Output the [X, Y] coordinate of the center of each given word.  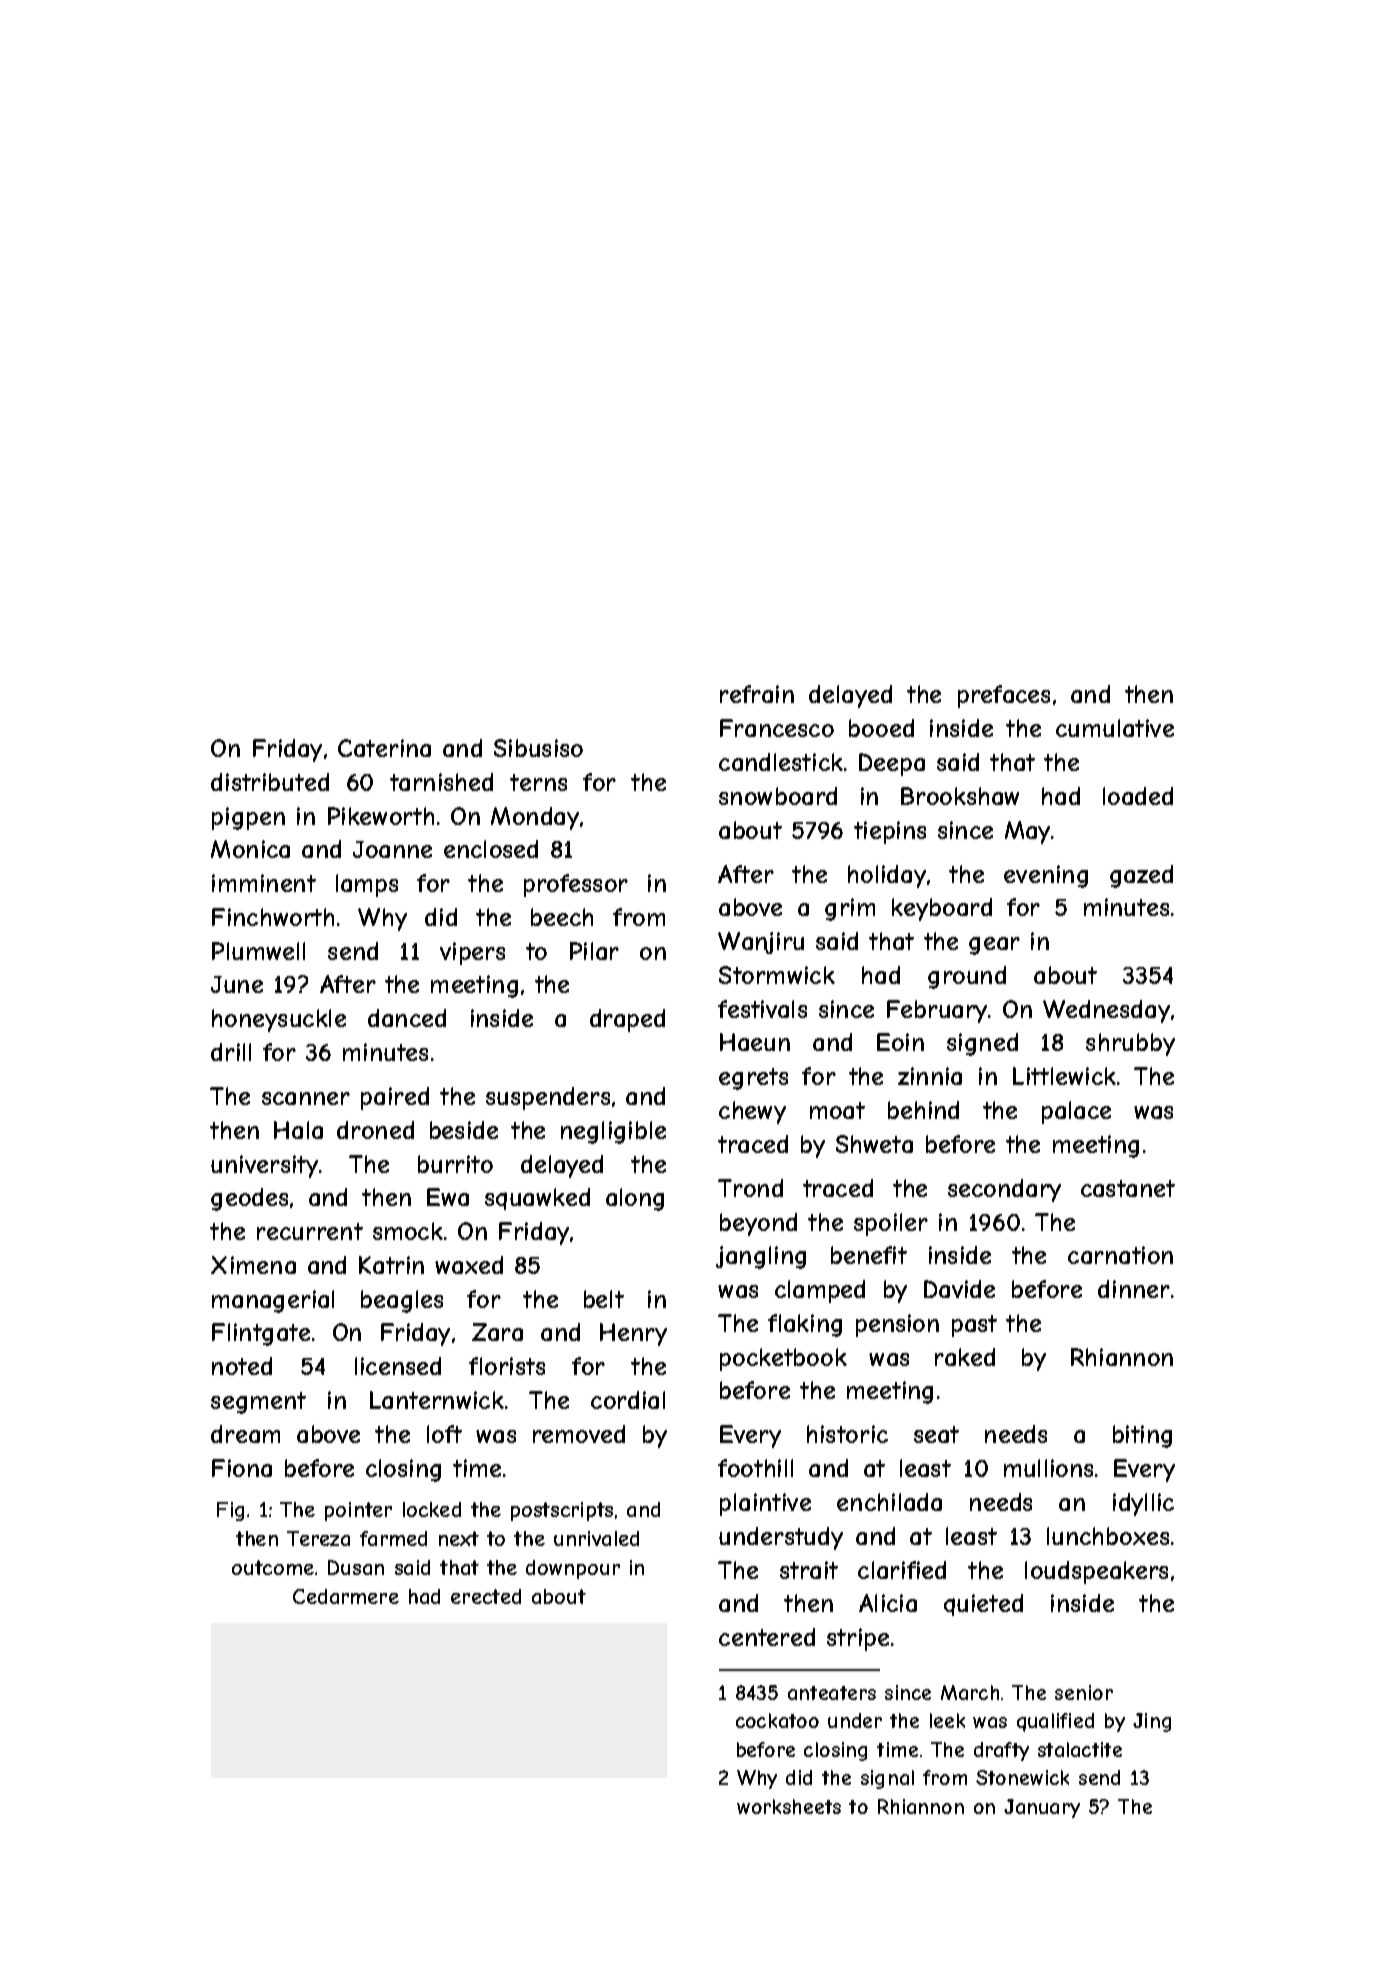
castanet [1128, 1188]
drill [231, 1052]
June [237, 984]
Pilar [594, 951]
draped [627, 1020]
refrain [757, 694]
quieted [983, 1605]
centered [767, 1637]
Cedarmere [346, 1596]
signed [982, 1044]
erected [486, 1596]
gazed [1141, 876]
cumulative [1115, 728]
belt [604, 1299]
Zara [497, 1332]
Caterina [384, 748]
